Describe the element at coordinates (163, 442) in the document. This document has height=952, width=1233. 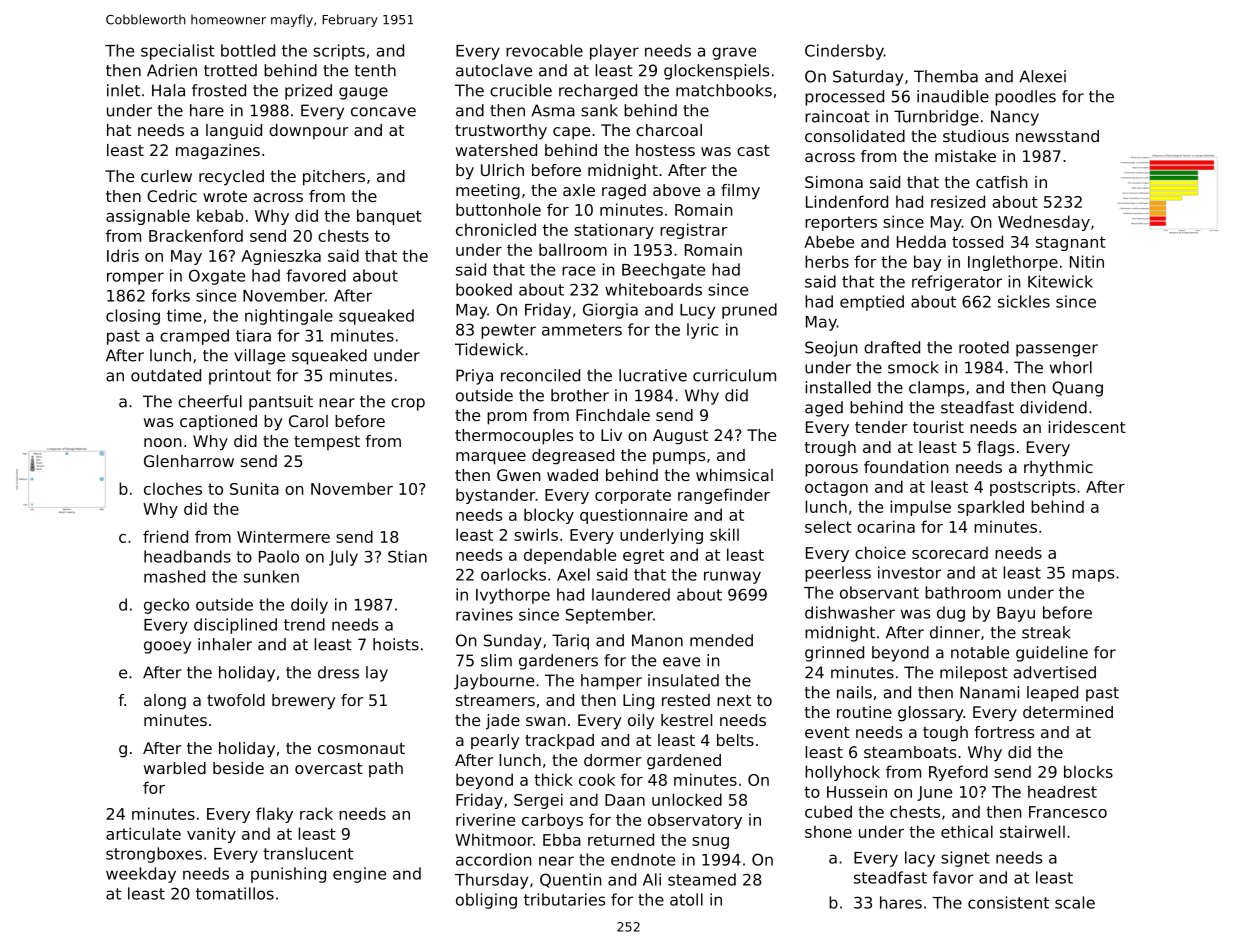
I see `noon` at that location.
